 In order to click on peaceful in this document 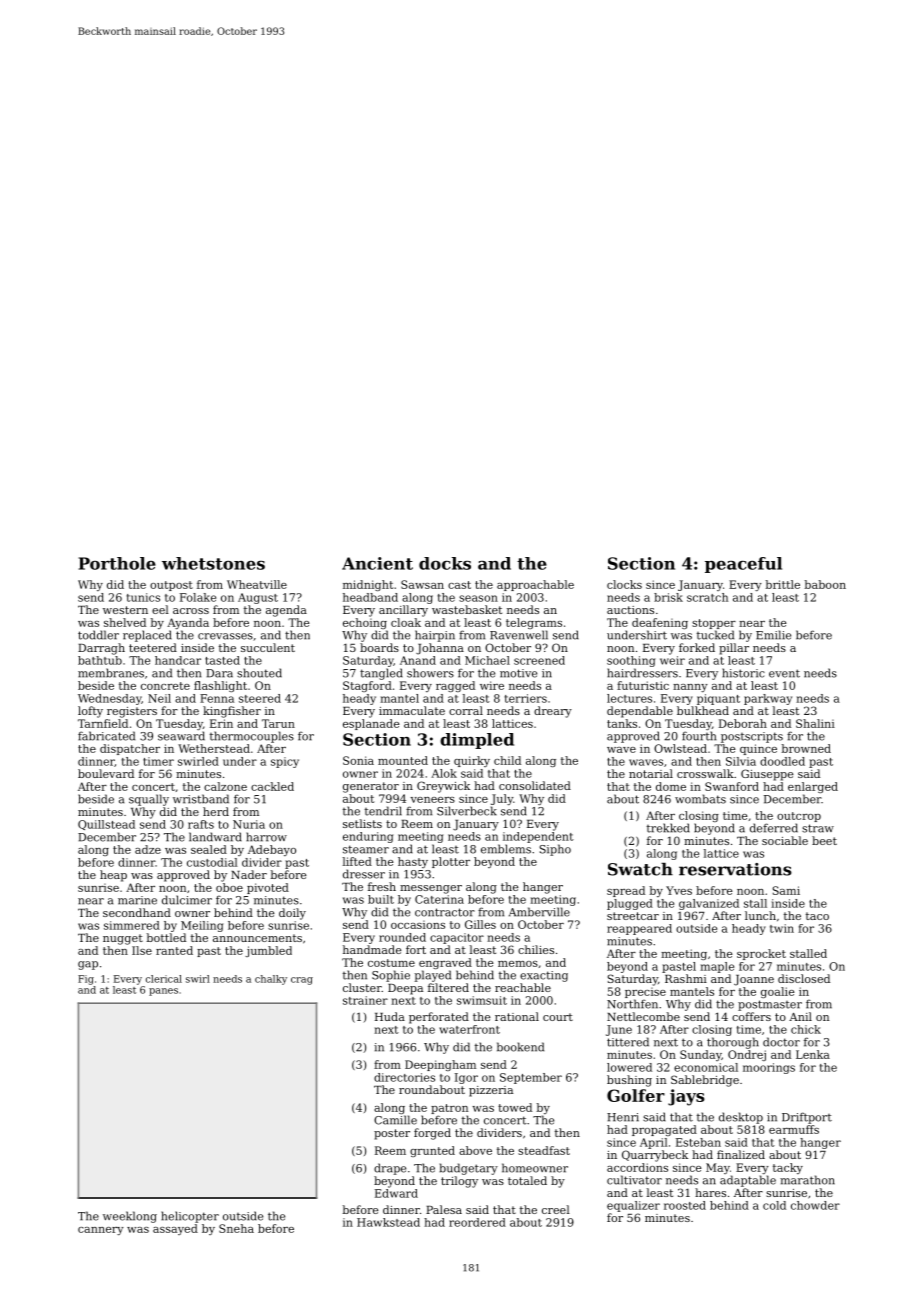, I will do `click(743, 565)`.
